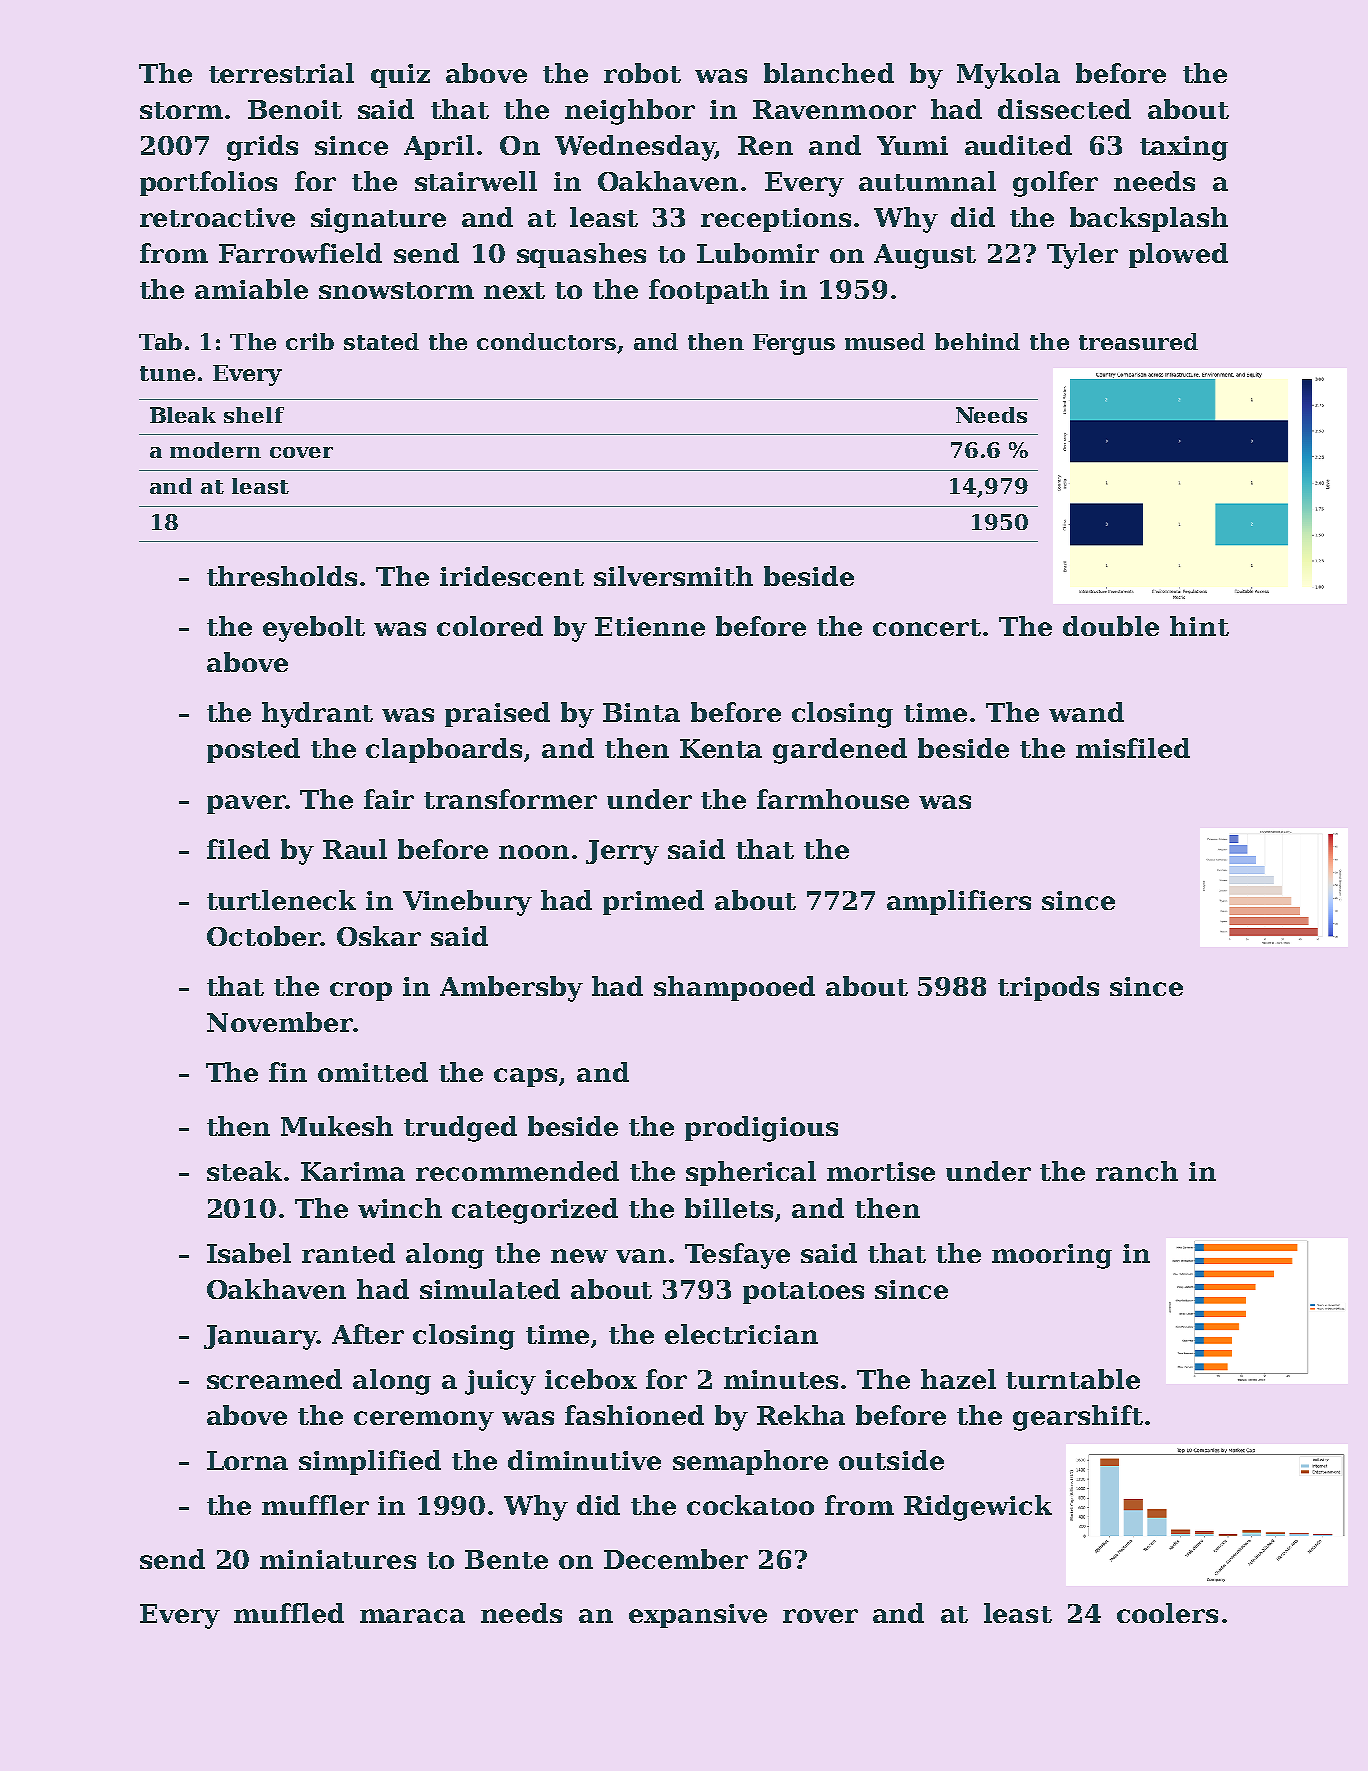 The image size is (1368, 1771). I want to click on blanched, so click(829, 73).
